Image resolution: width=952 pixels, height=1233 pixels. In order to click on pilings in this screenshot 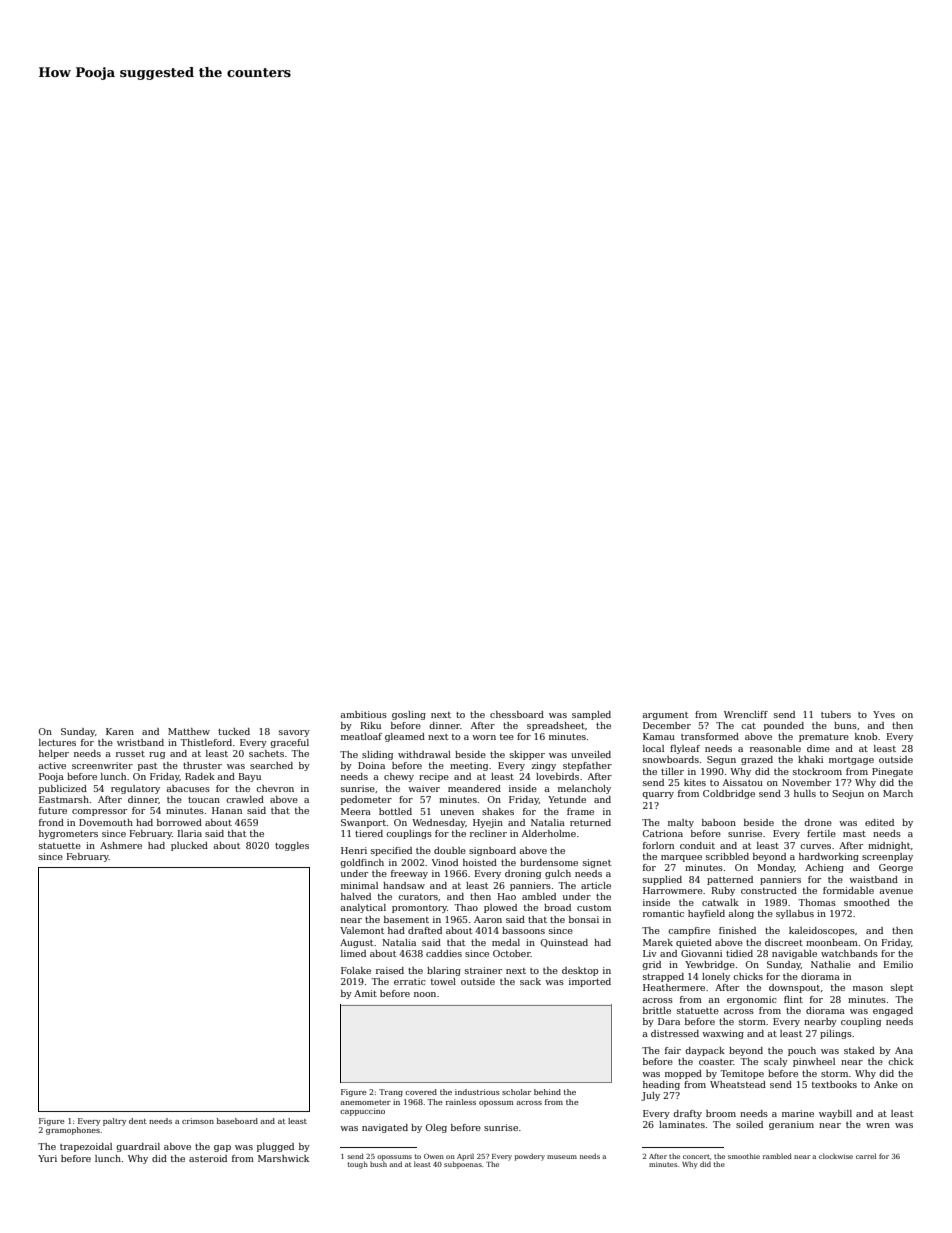, I will do `click(836, 1034)`.
